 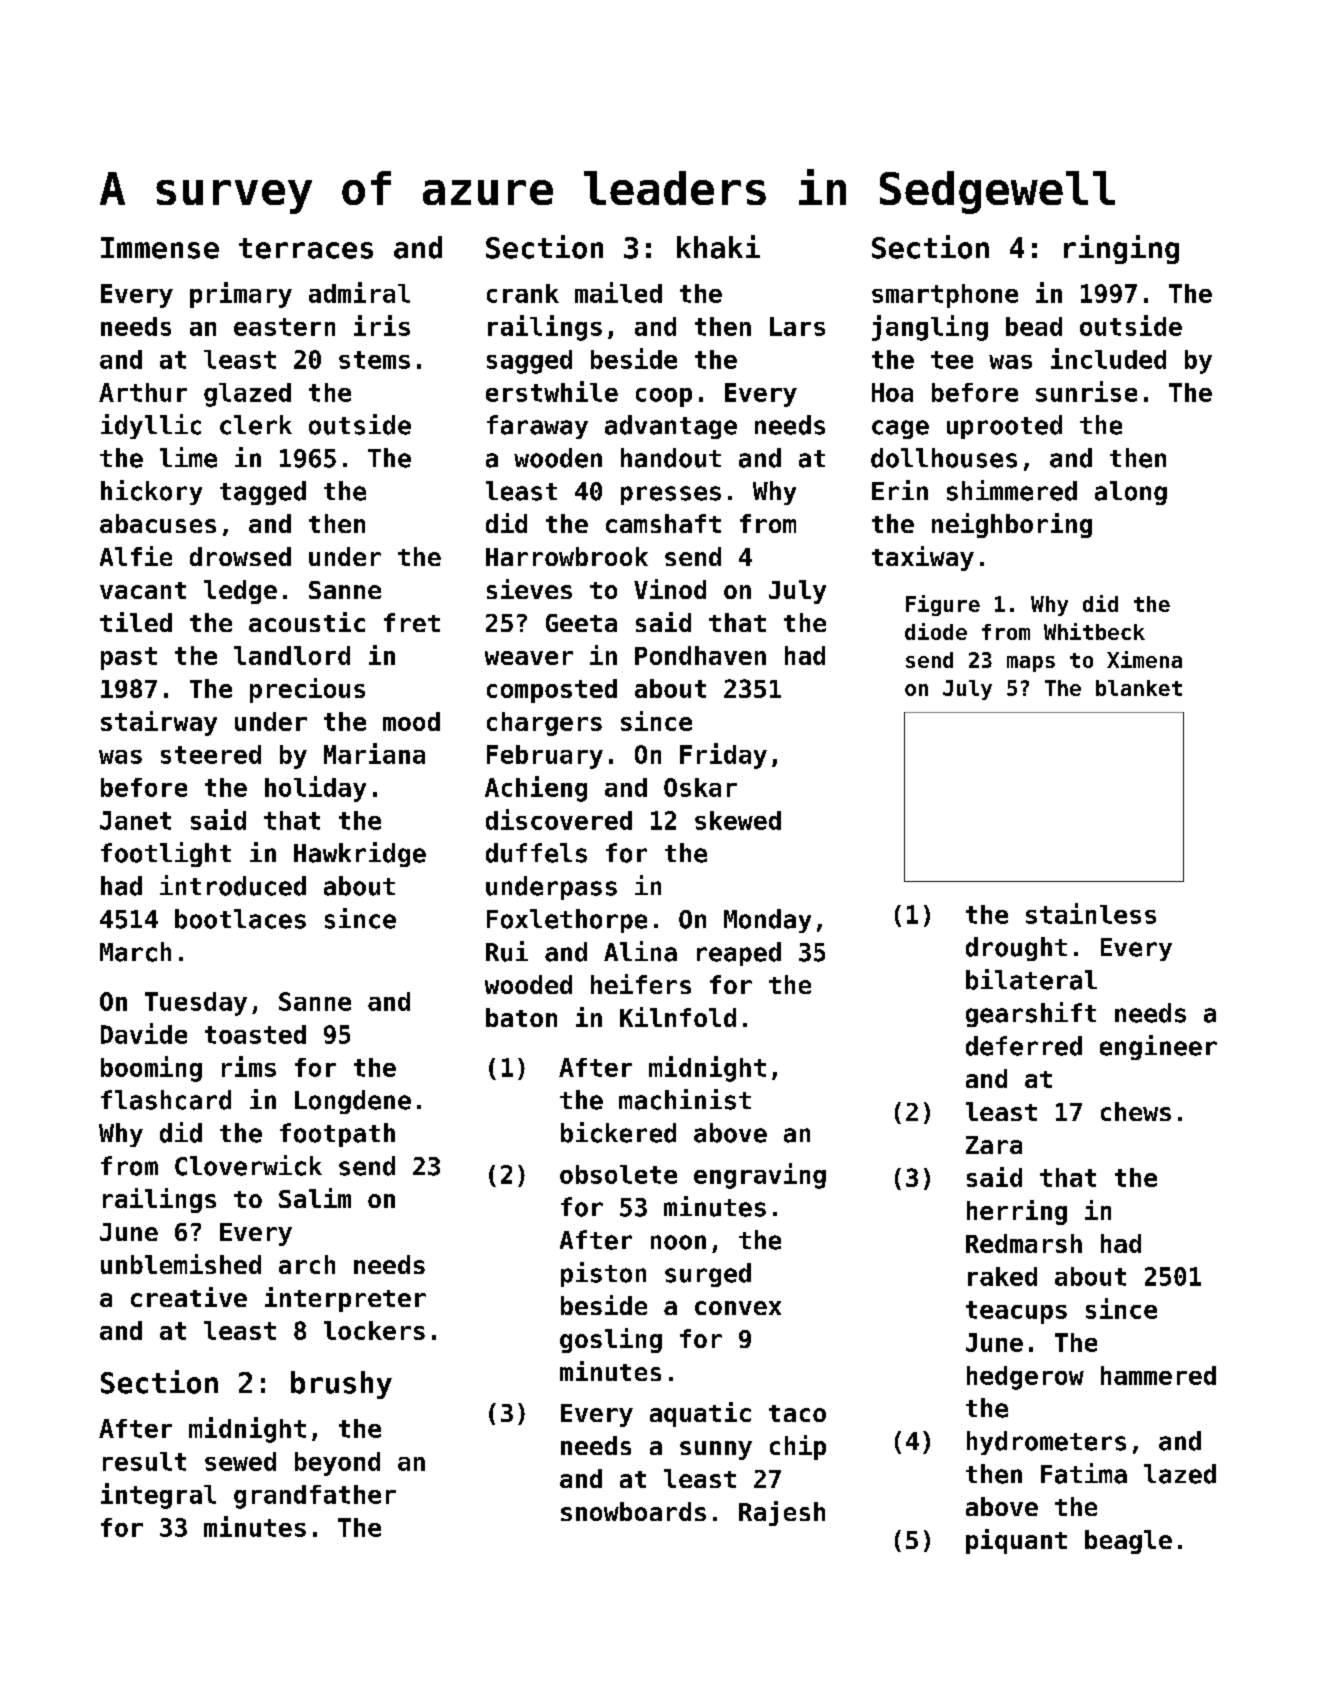 I want to click on beagle, so click(x=1128, y=1542).
